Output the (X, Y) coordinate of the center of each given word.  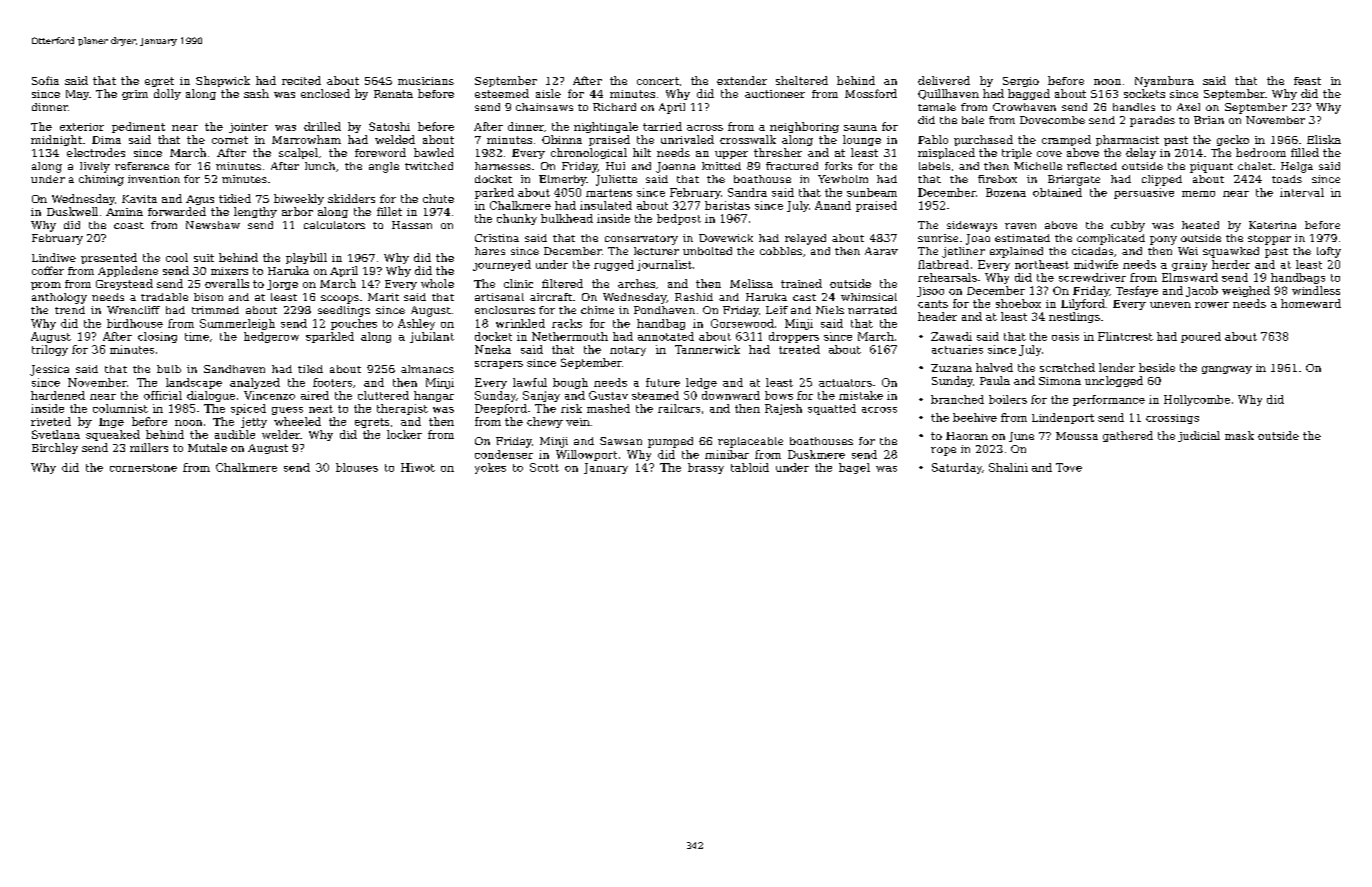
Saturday (957, 468)
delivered (944, 80)
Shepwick (223, 81)
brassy (706, 468)
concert (658, 81)
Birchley (55, 448)
